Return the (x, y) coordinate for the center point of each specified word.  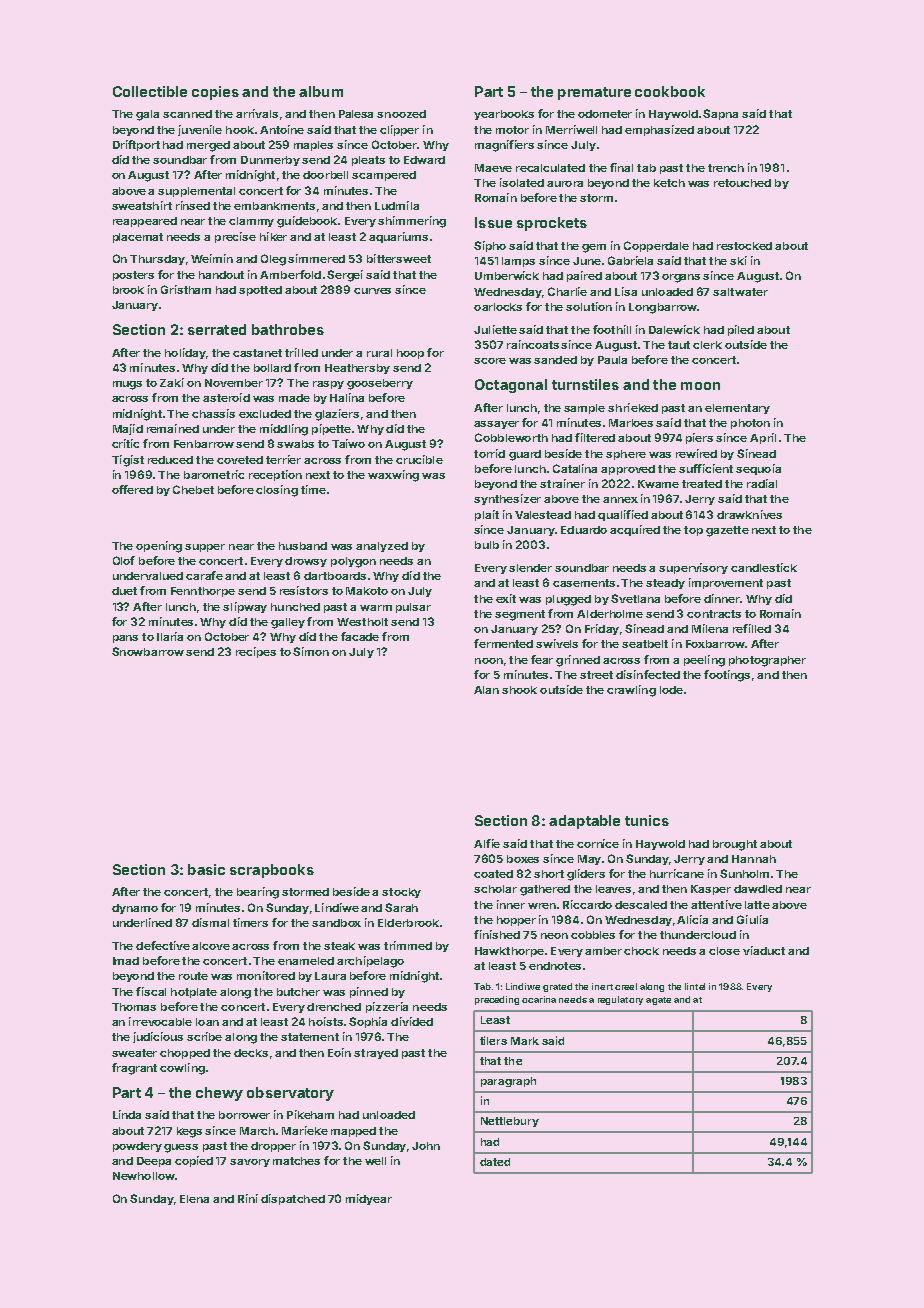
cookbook (670, 91)
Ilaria (170, 636)
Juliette (495, 329)
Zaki (172, 382)
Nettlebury (510, 1122)
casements (584, 583)
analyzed (382, 547)
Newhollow (144, 1176)
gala (147, 115)
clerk (707, 345)
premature (594, 93)
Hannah (754, 859)
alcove (211, 946)
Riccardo (587, 904)
